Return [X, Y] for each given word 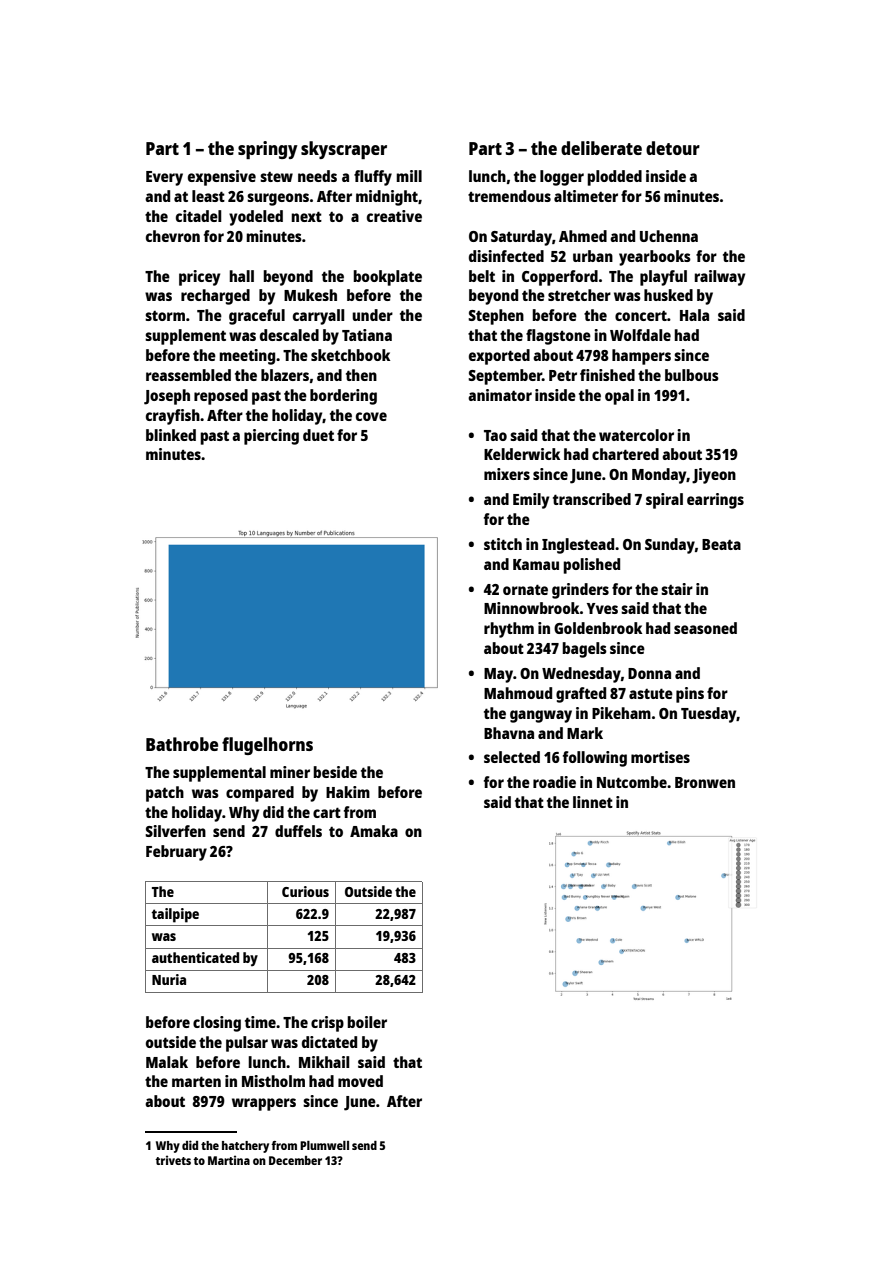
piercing [271, 437]
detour [673, 148]
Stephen [496, 317]
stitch [503, 544]
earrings [715, 501]
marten [196, 1081]
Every [164, 178]
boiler [367, 1022]
